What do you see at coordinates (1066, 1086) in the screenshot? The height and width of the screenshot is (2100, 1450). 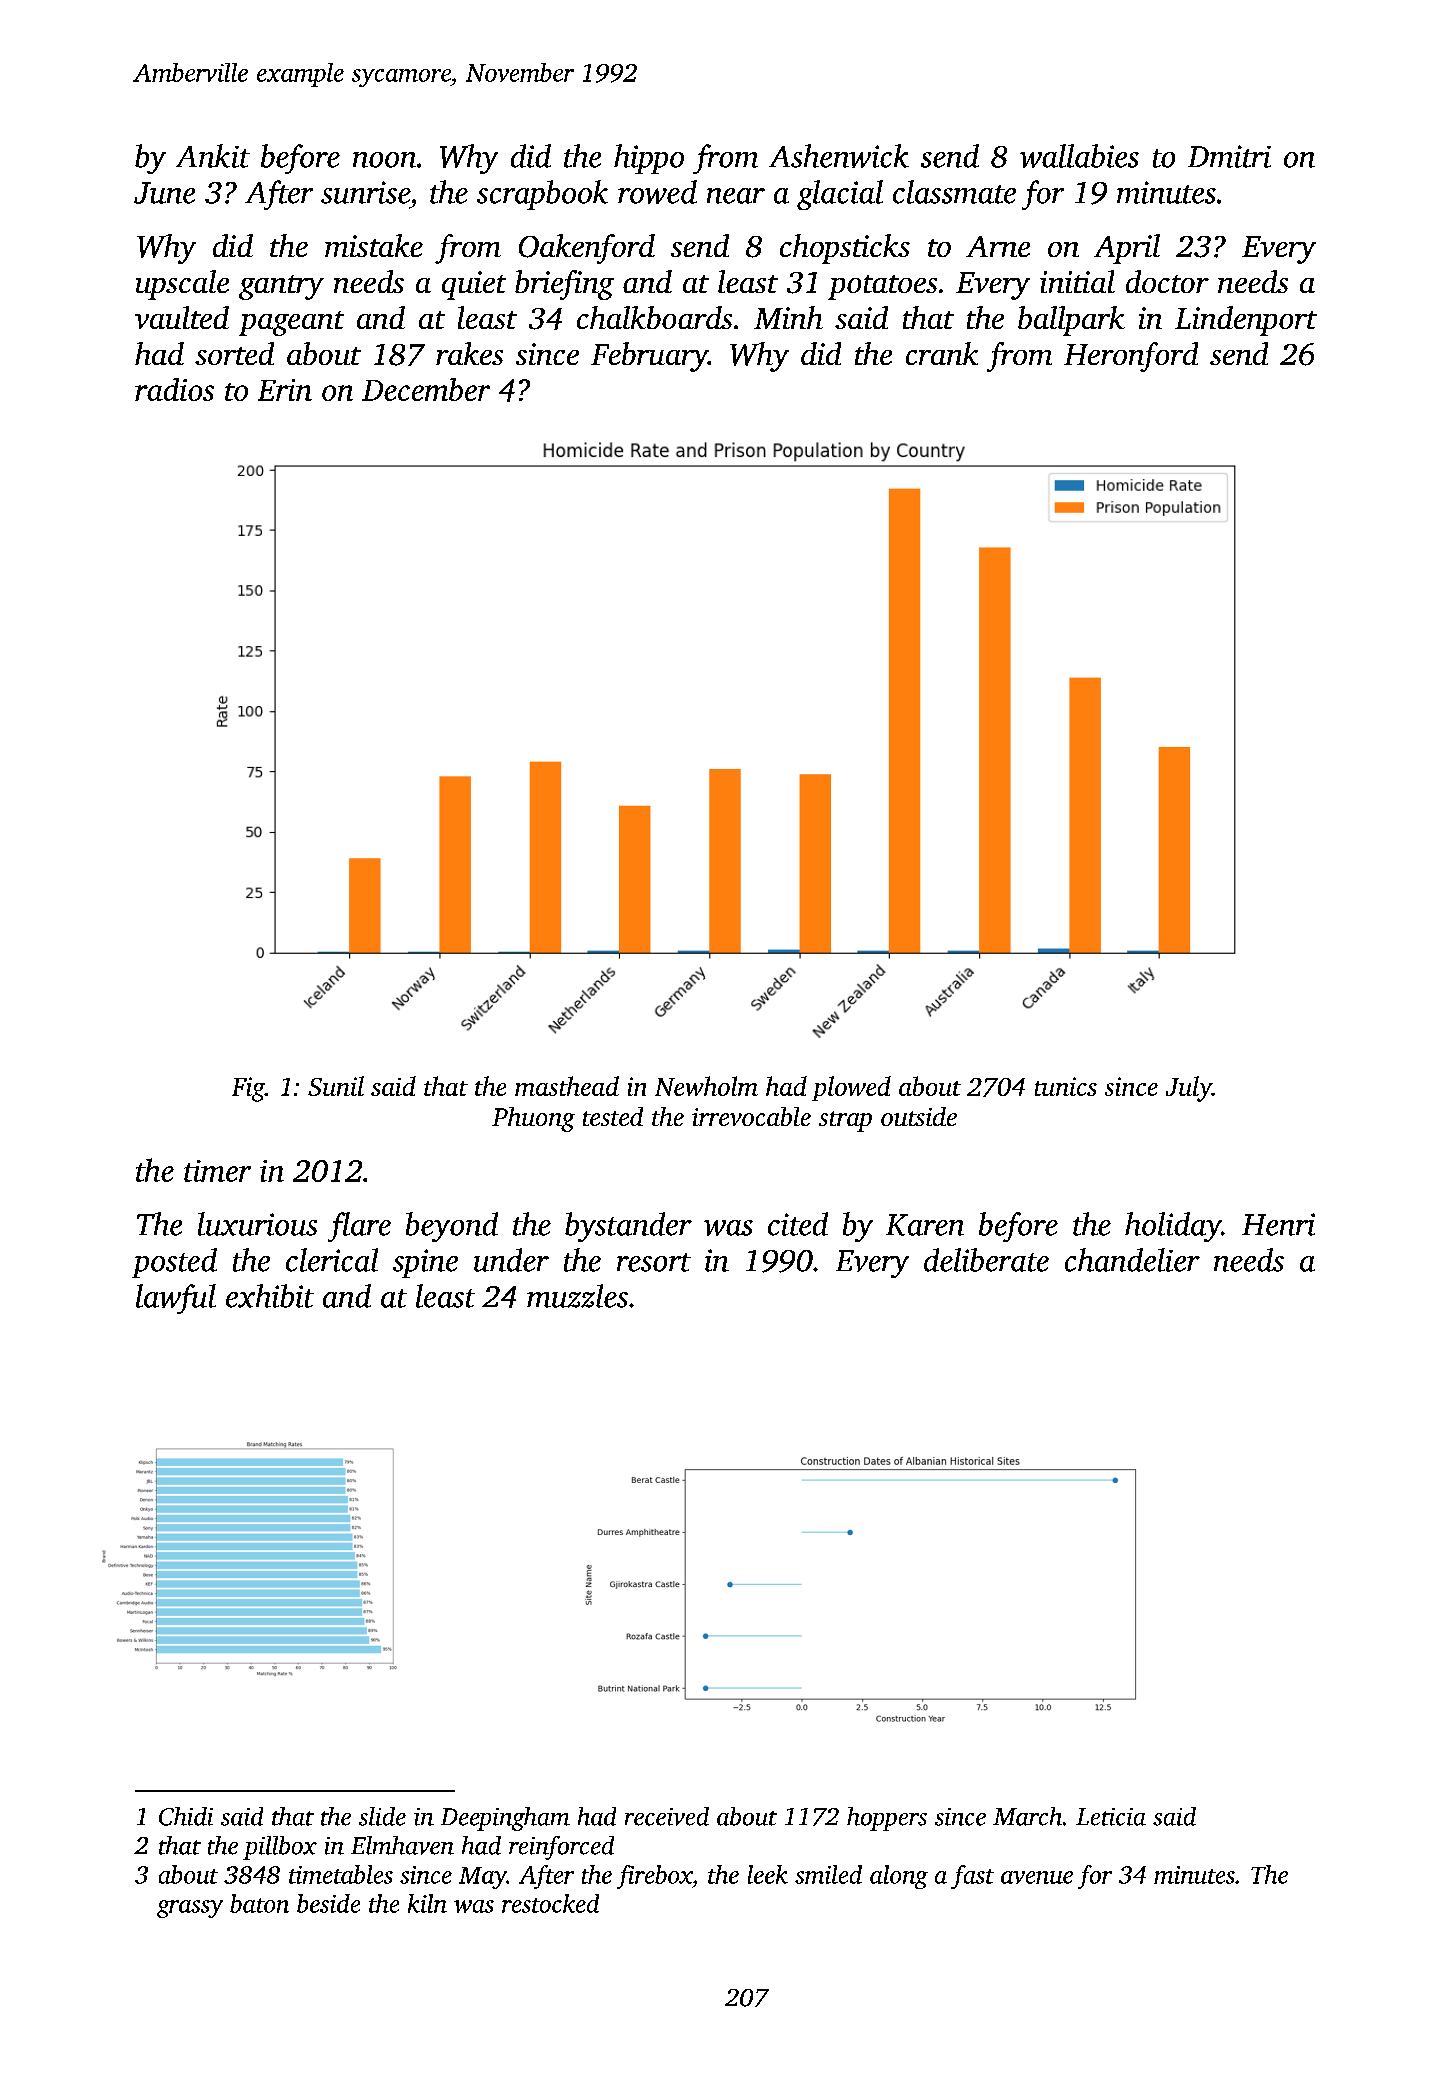 I see `tunics` at bounding box center [1066, 1086].
